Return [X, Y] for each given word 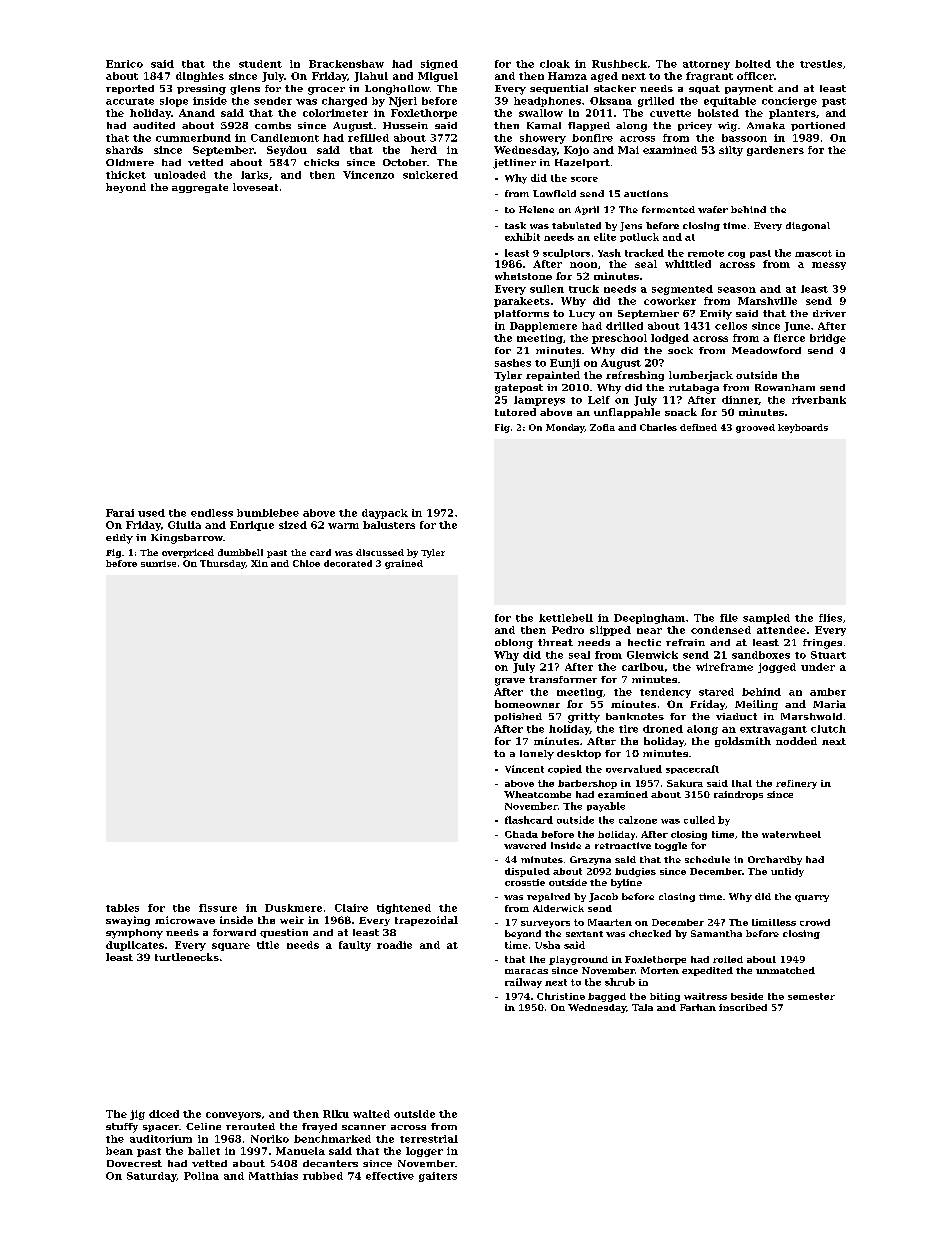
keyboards [803, 428]
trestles [821, 64]
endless [212, 513]
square [231, 947]
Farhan [698, 1007]
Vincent [524, 769]
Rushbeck [619, 64]
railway [523, 983]
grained [404, 564]
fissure [218, 908]
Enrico [124, 64]
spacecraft [692, 769]
